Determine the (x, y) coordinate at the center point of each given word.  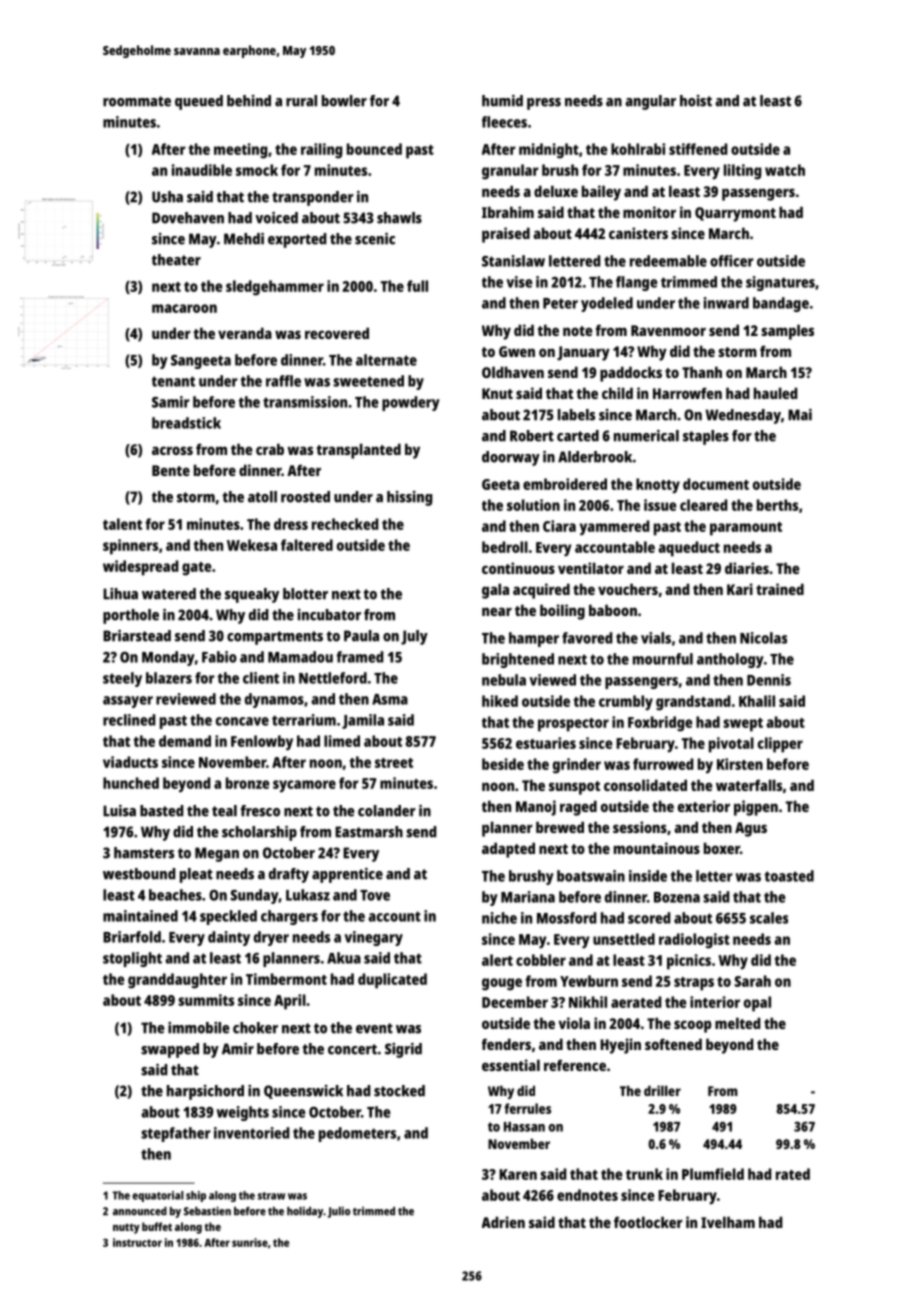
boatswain (591, 876)
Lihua (120, 594)
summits (206, 1000)
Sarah (752, 981)
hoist (696, 101)
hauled (775, 393)
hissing (409, 498)
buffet (157, 1226)
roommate (137, 101)
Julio (339, 1212)
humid (502, 101)
